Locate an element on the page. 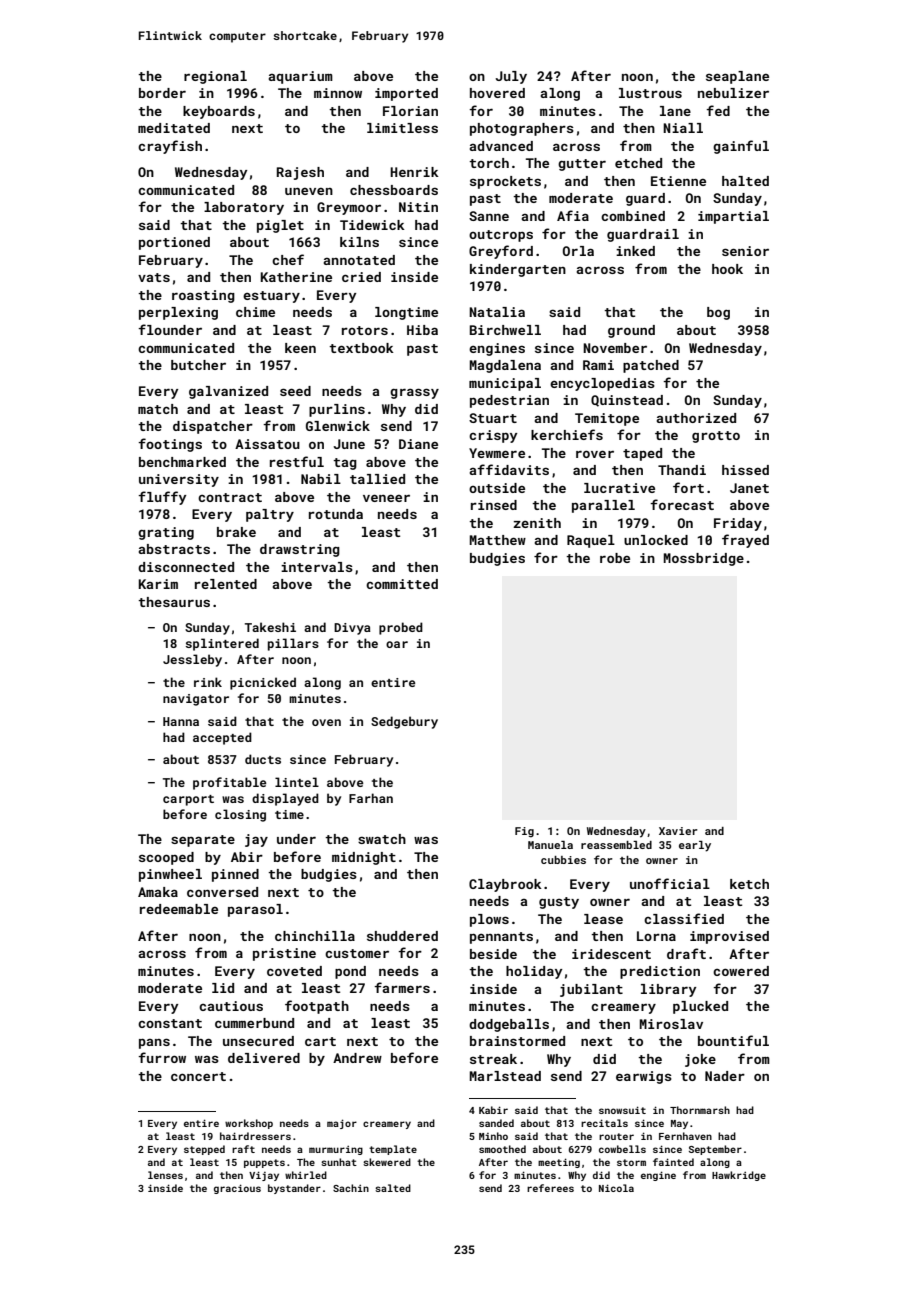 The image size is (908, 1316). Stuart is located at coordinates (493, 418).
